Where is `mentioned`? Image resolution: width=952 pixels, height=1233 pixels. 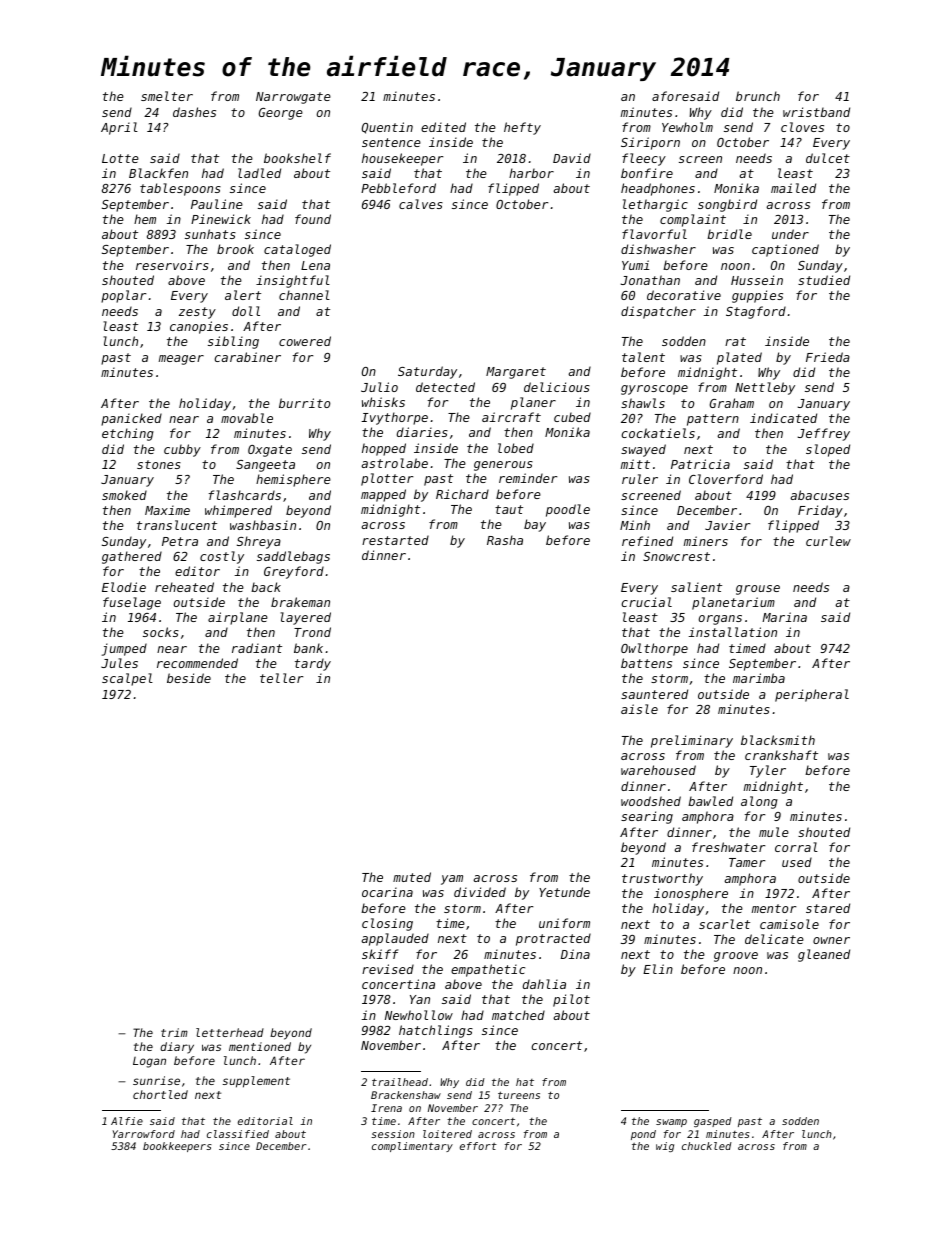 mentioned is located at coordinates (260, 1046).
